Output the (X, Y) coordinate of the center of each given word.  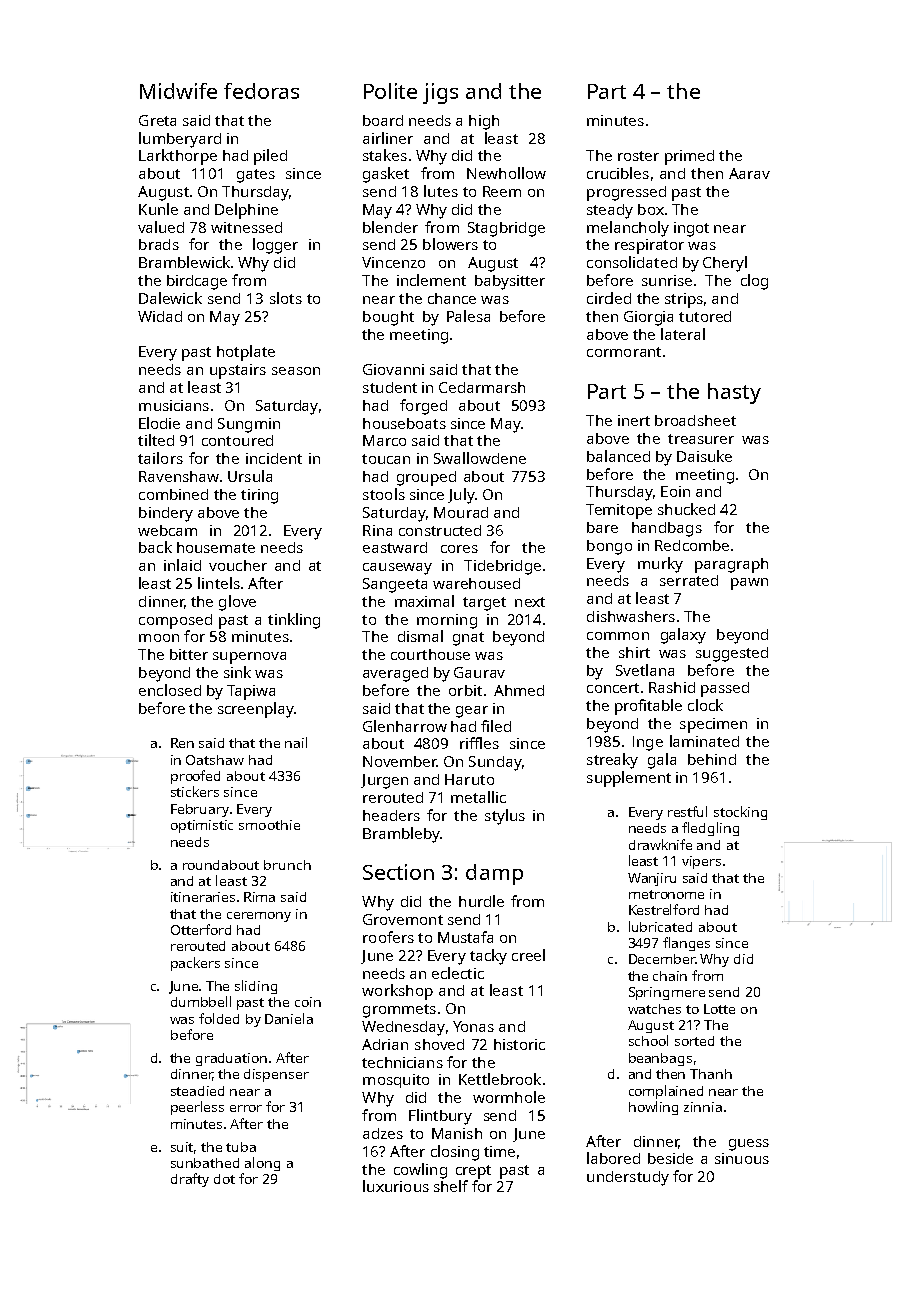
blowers (450, 244)
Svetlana (645, 670)
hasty (734, 393)
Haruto (469, 779)
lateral (683, 334)
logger (275, 246)
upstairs (238, 371)
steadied (197, 1091)
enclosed (170, 690)
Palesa (468, 316)
